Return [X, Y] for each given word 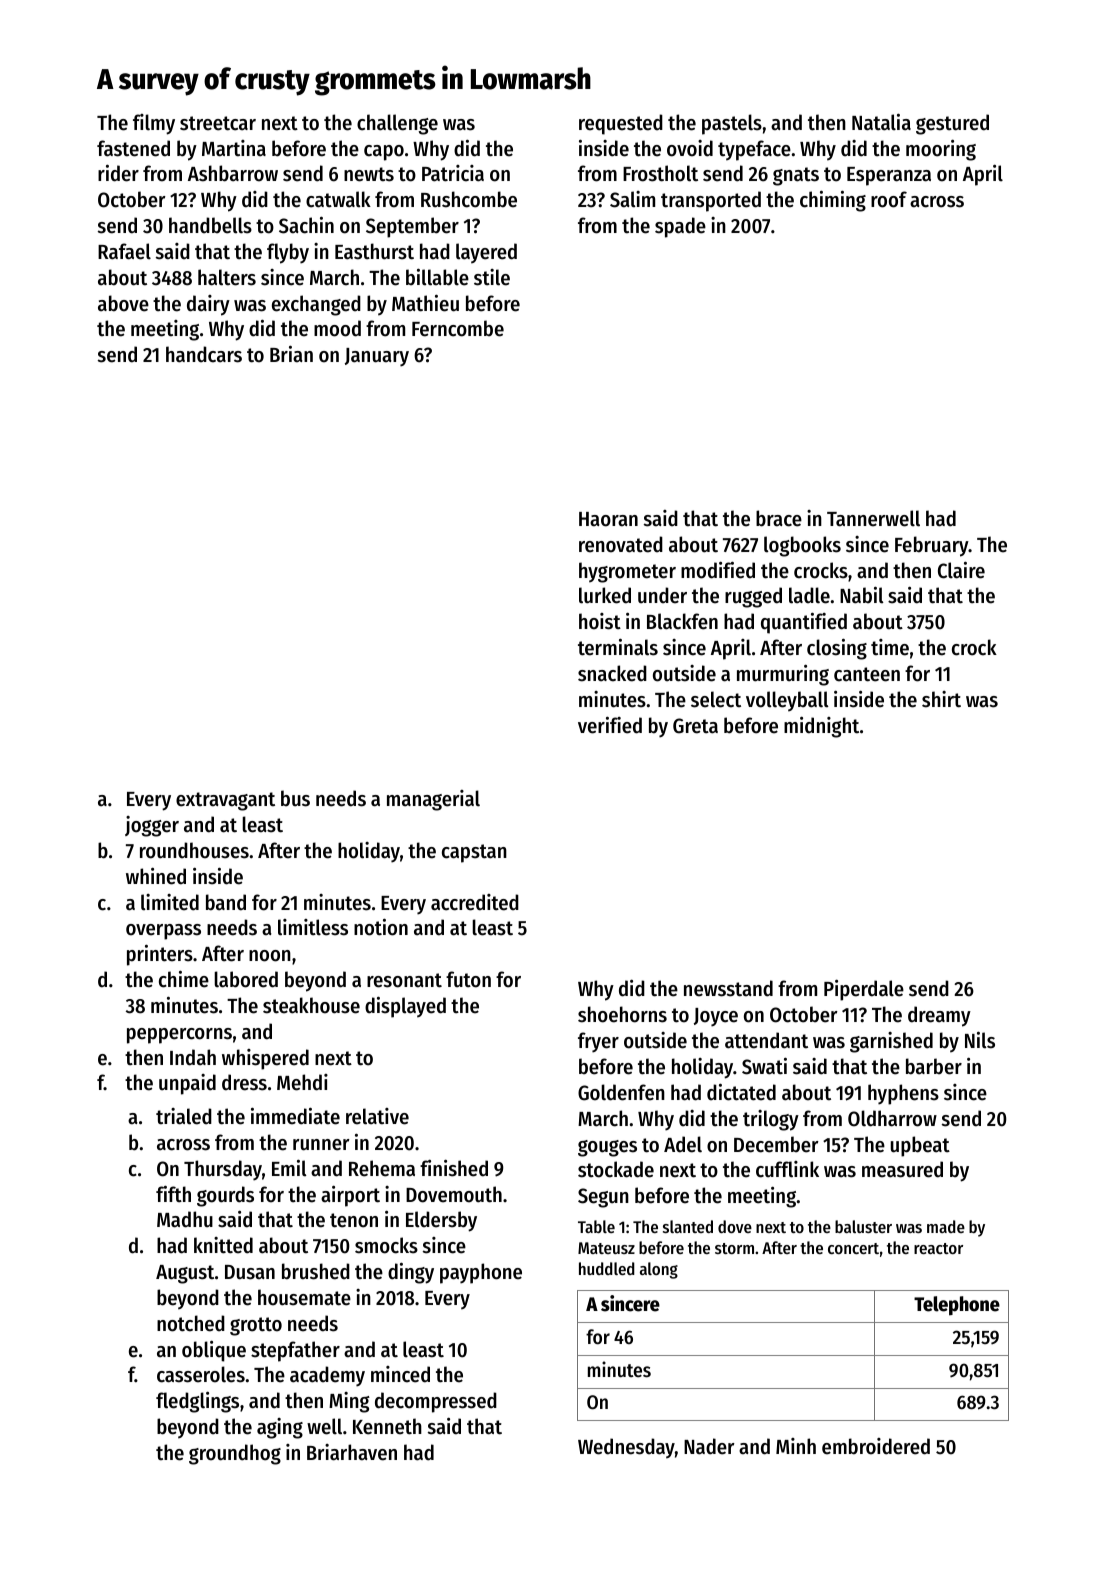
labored [246, 979]
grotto [256, 1326]
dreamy [939, 1016]
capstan [474, 853]
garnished [891, 1042]
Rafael [124, 251]
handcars [204, 354]
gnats [796, 176]
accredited [475, 902]
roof [889, 199]
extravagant [225, 801]
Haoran [608, 519]
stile [492, 277]
